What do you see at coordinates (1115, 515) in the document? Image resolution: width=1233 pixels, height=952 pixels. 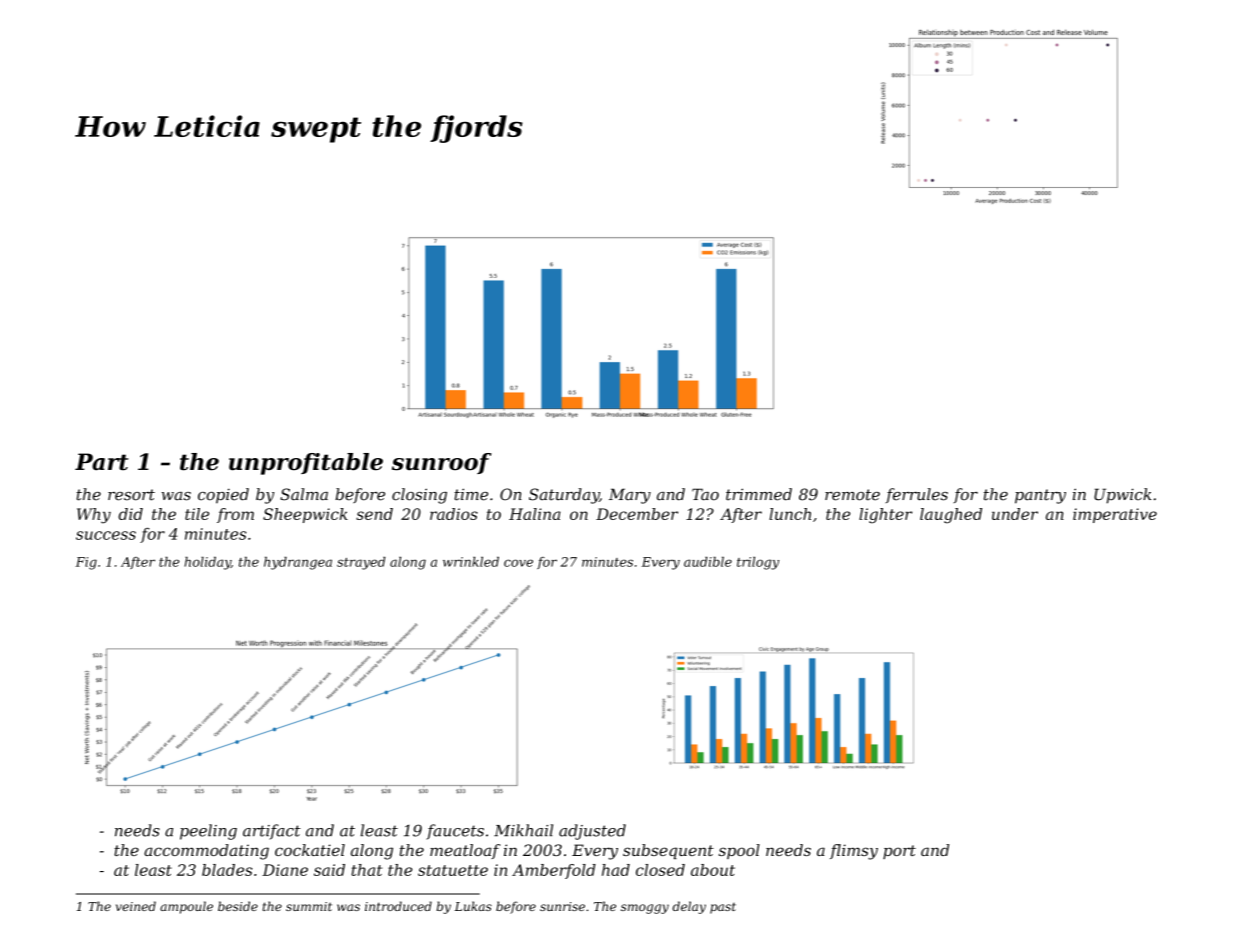 I see `imperative` at bounding box center [1115, 515].
